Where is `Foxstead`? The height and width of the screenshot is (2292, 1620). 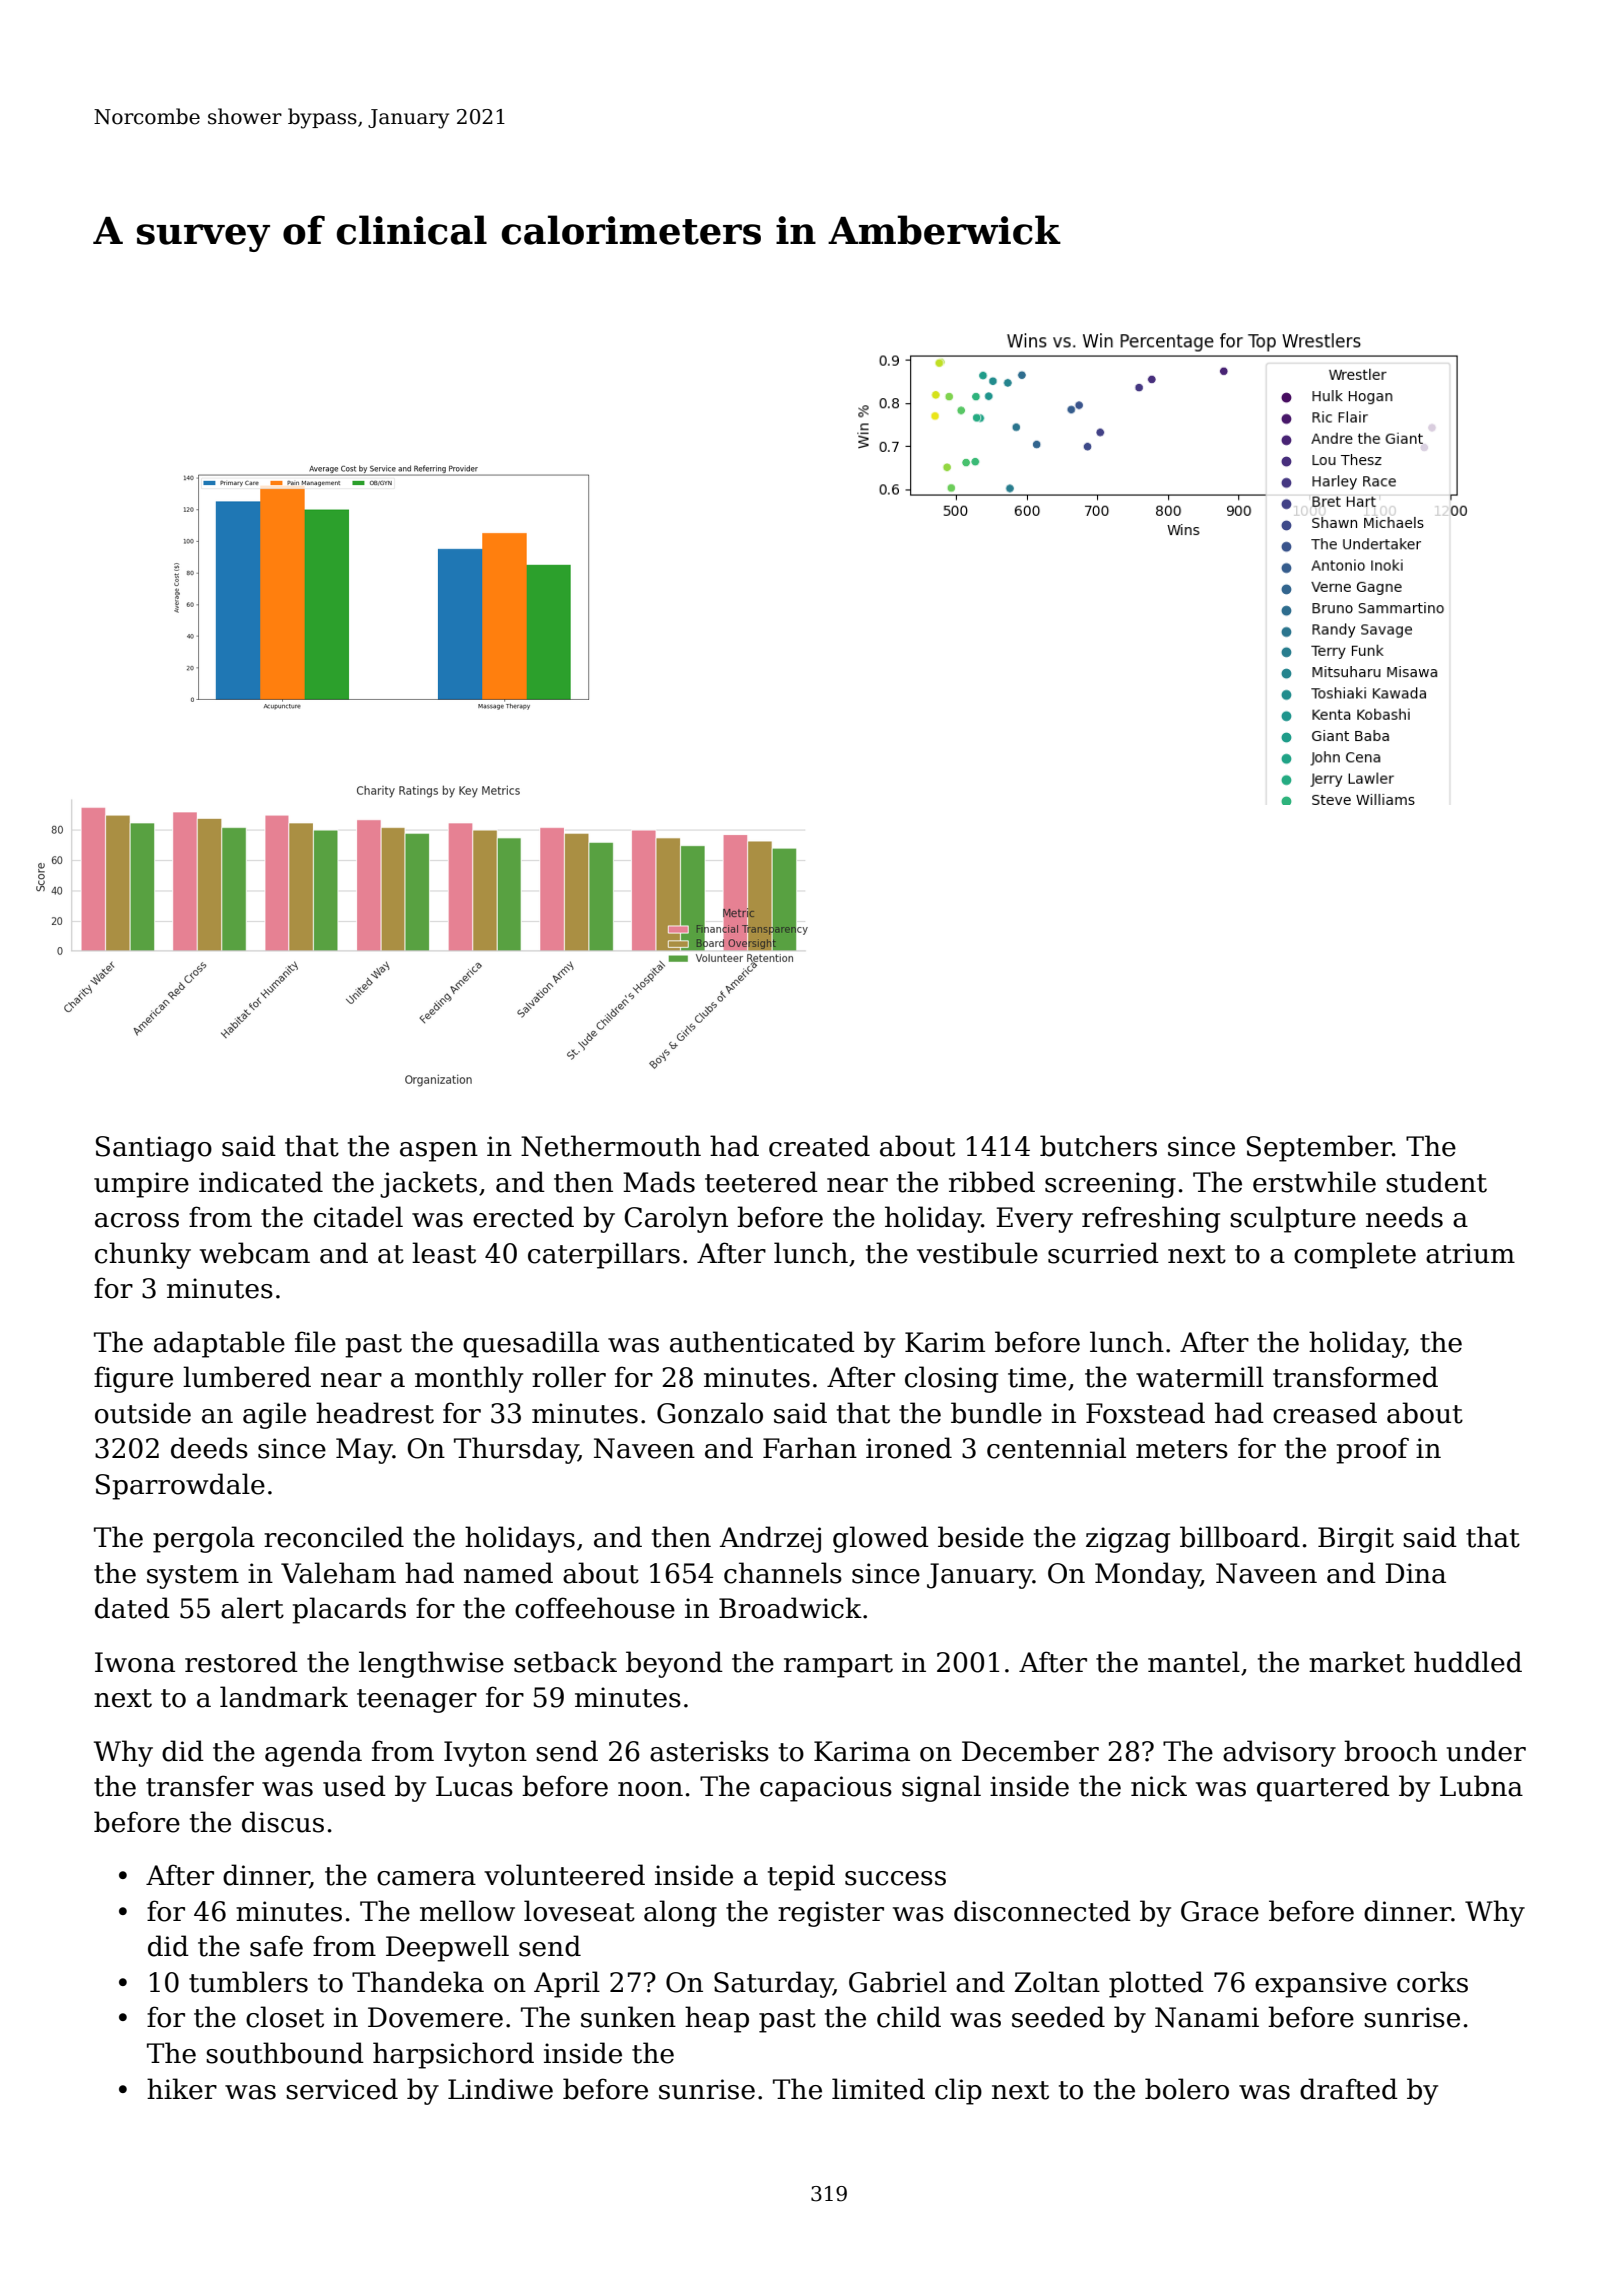 Foxstead is located at coordinates (1145, 1413).
